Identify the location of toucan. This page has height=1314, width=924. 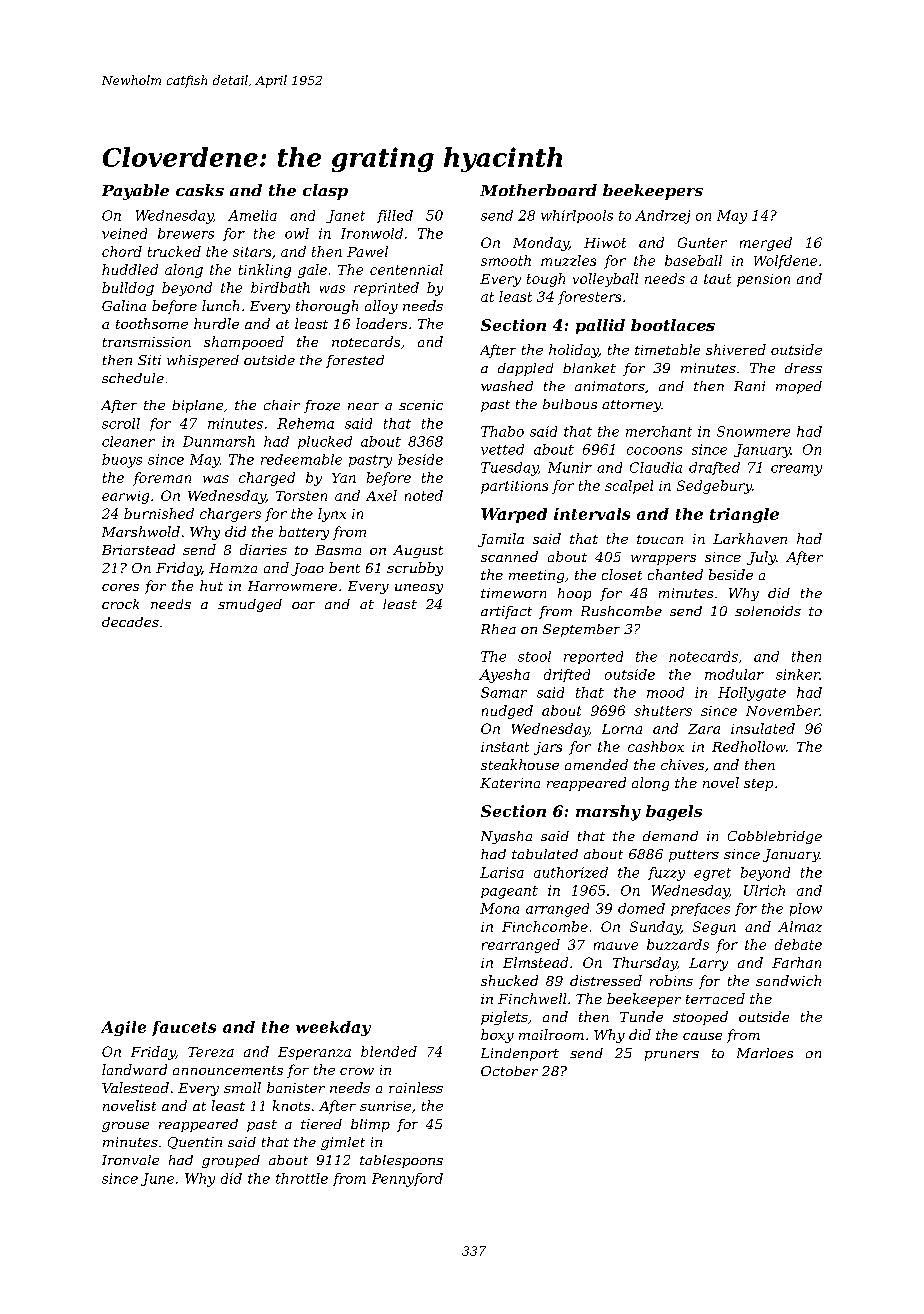
(660, 539).
